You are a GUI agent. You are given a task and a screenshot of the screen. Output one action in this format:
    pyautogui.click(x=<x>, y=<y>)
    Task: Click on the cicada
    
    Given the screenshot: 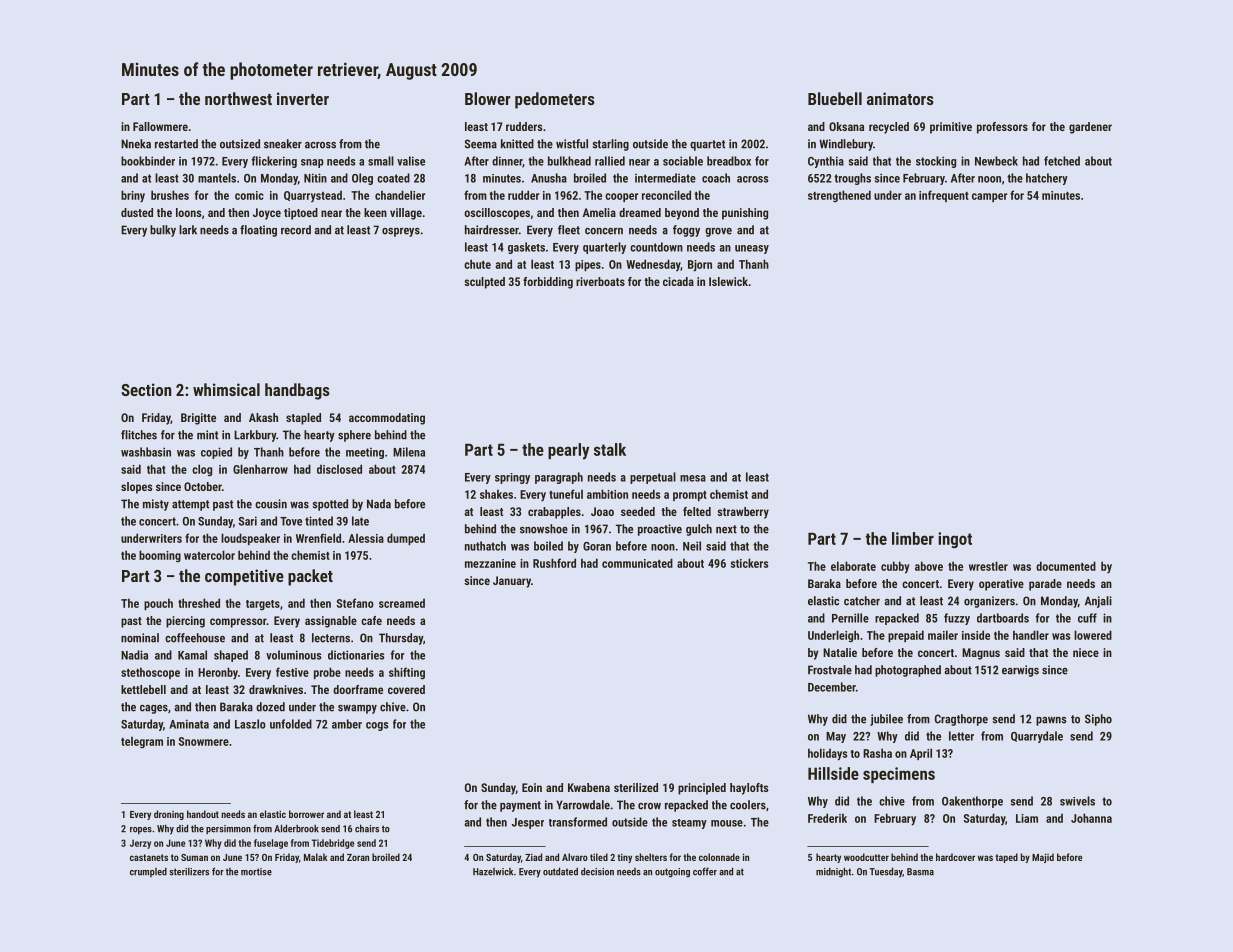 What is the action you would take?
    pyautogui.click(x=678, y=281)
